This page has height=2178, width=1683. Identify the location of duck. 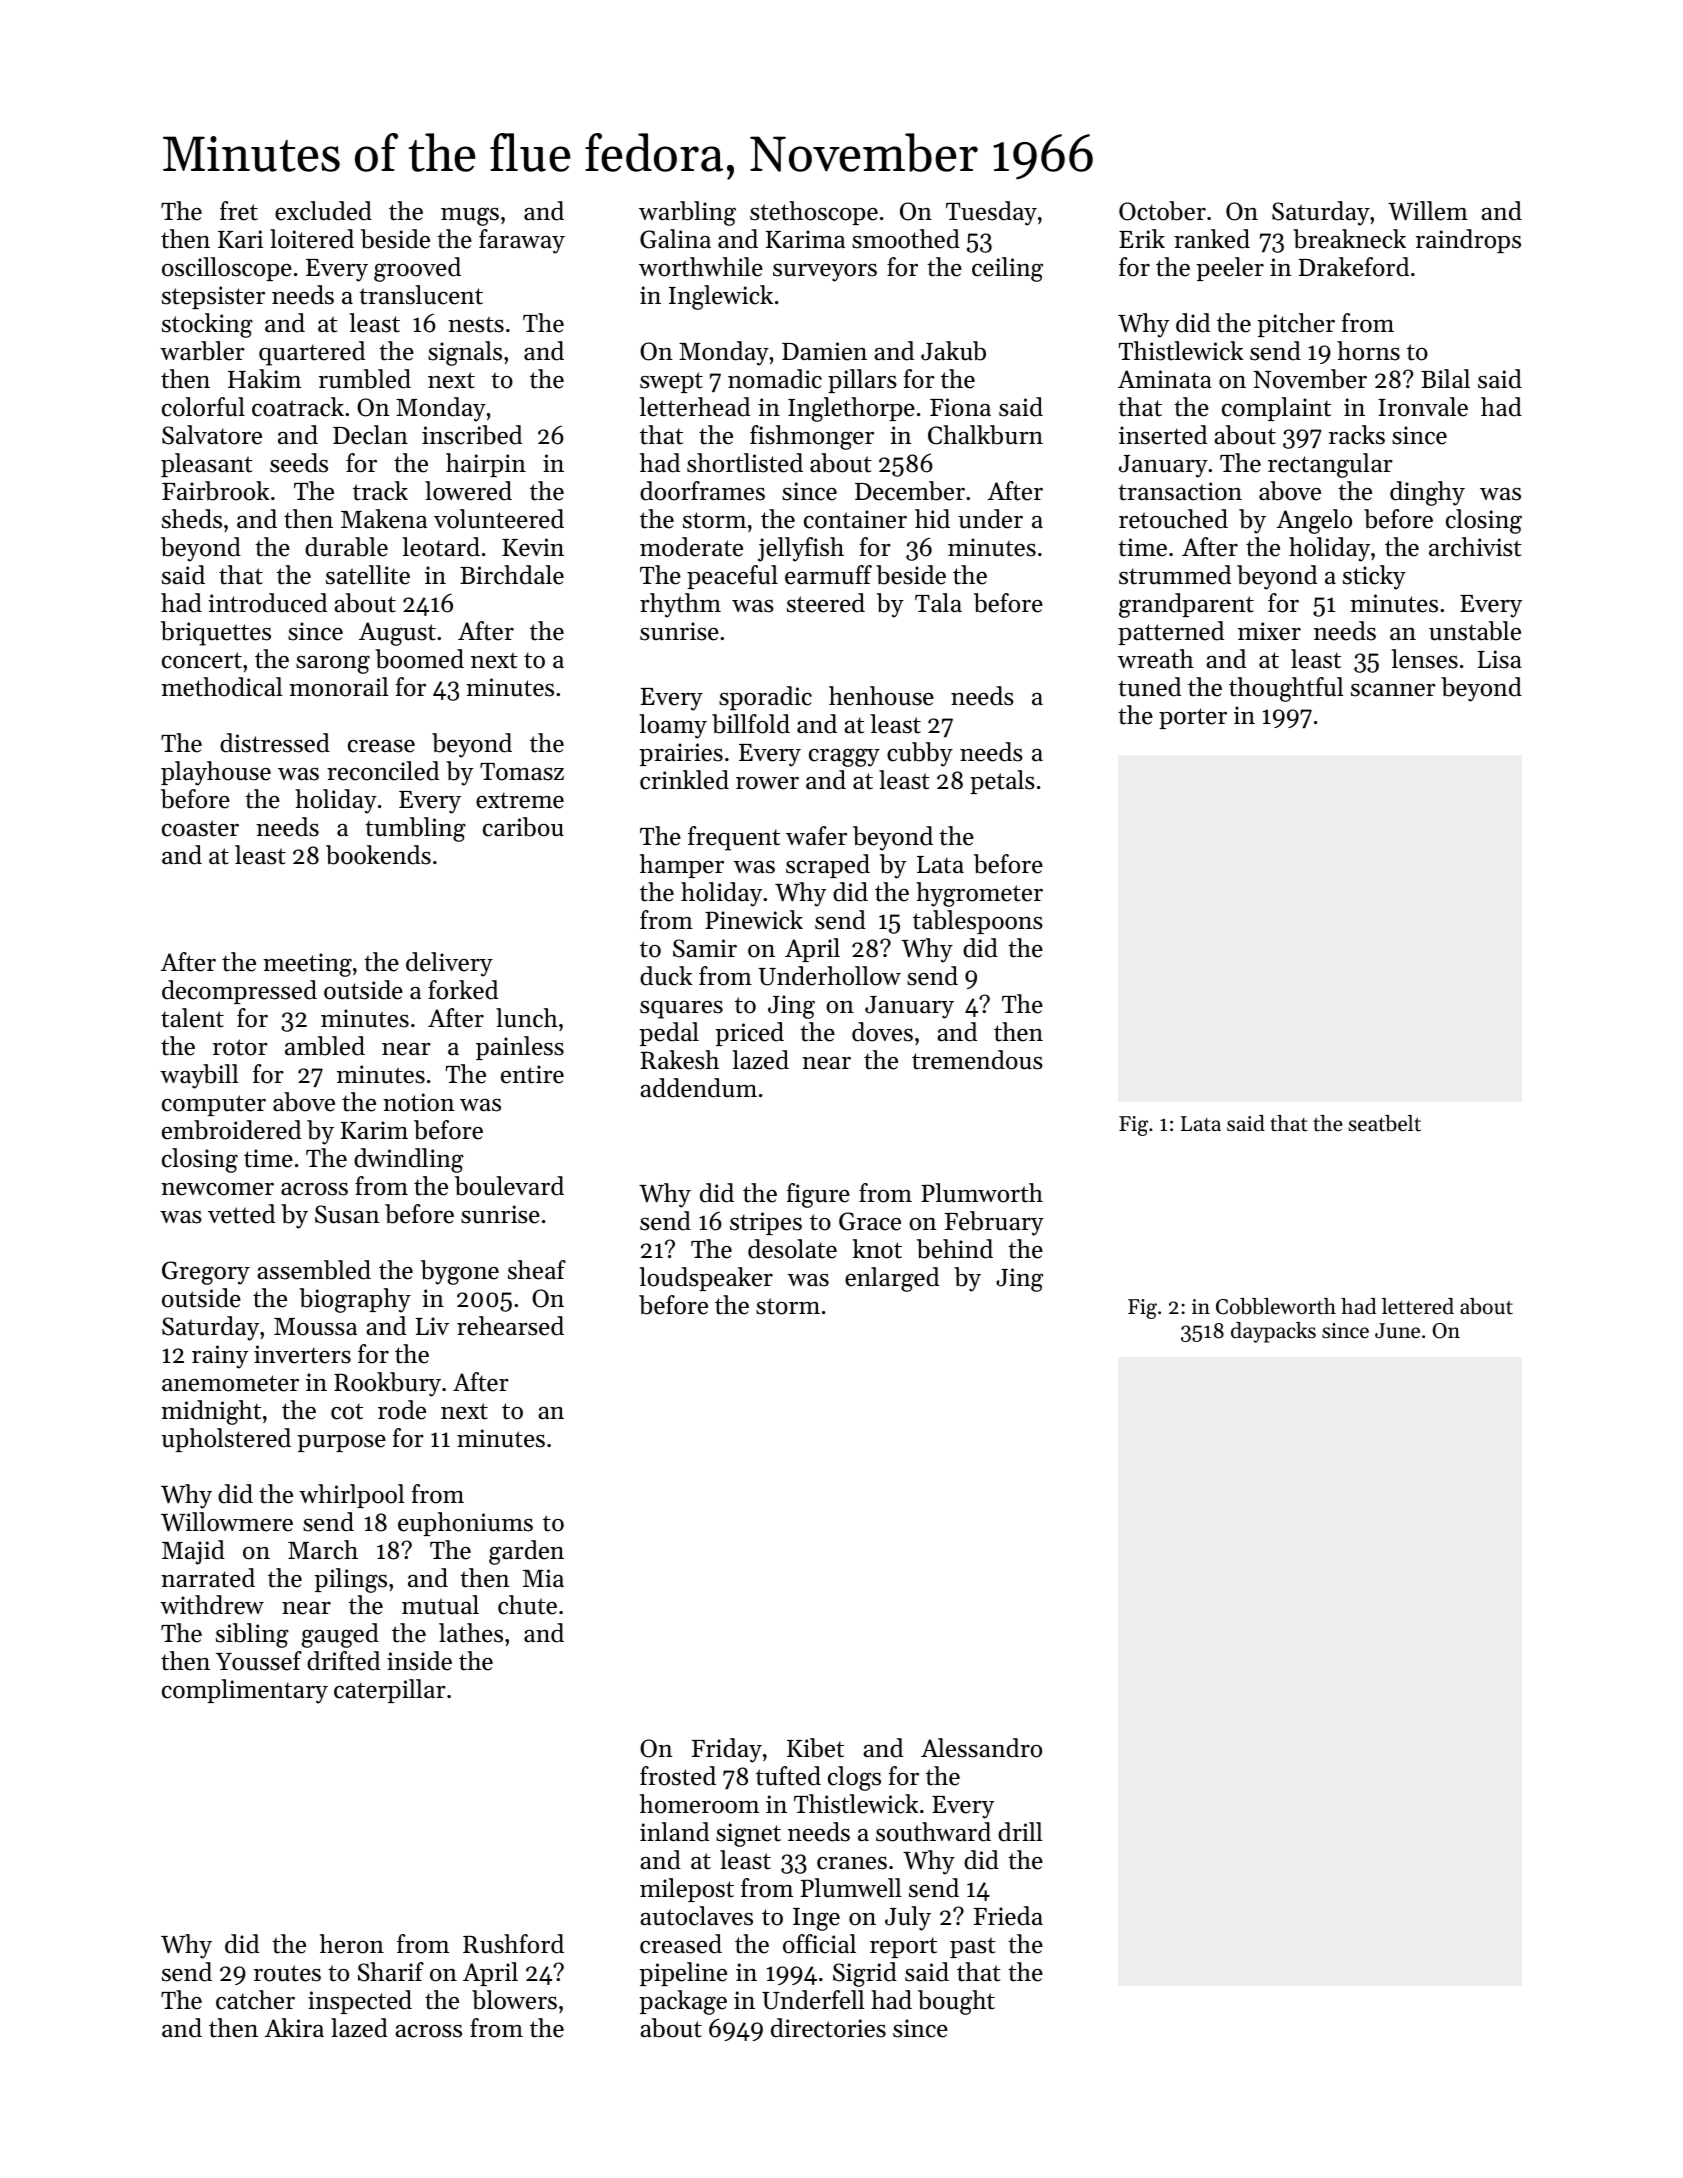
(666, 976).
